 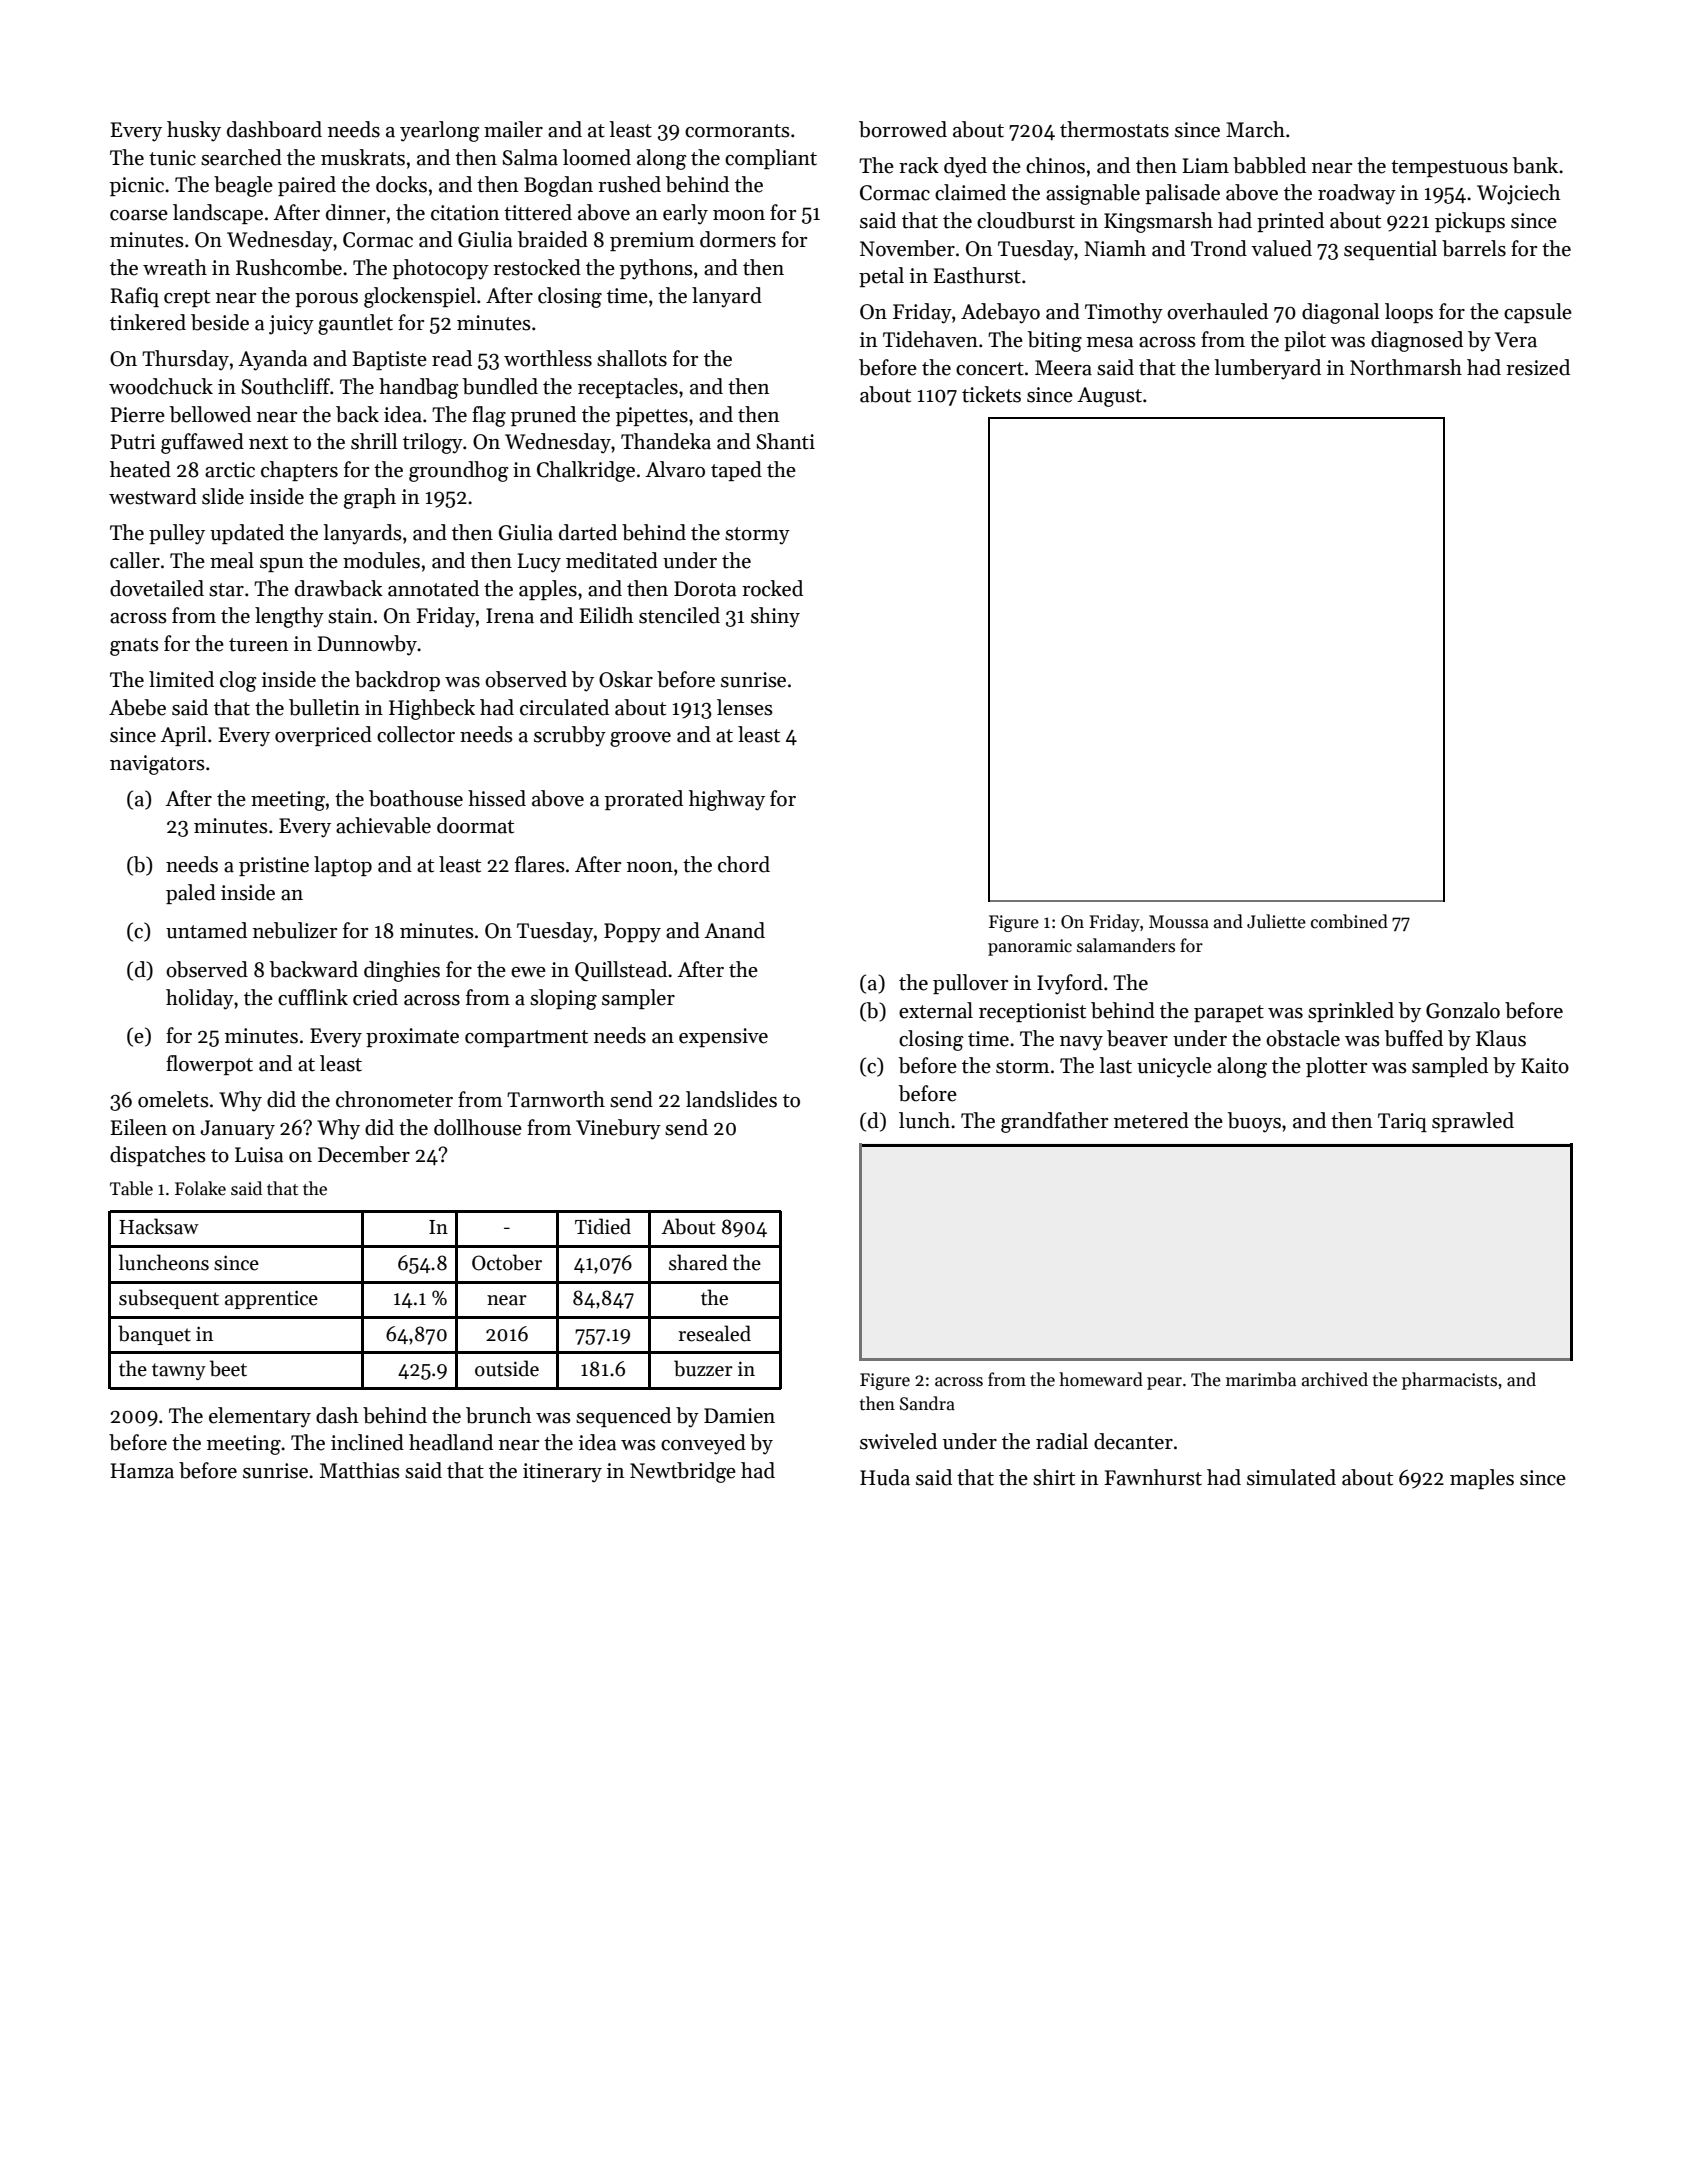 What do you see at coordinates (370, 498) in the screenshot?
I see `graph` at bounding box center [370, 498].
